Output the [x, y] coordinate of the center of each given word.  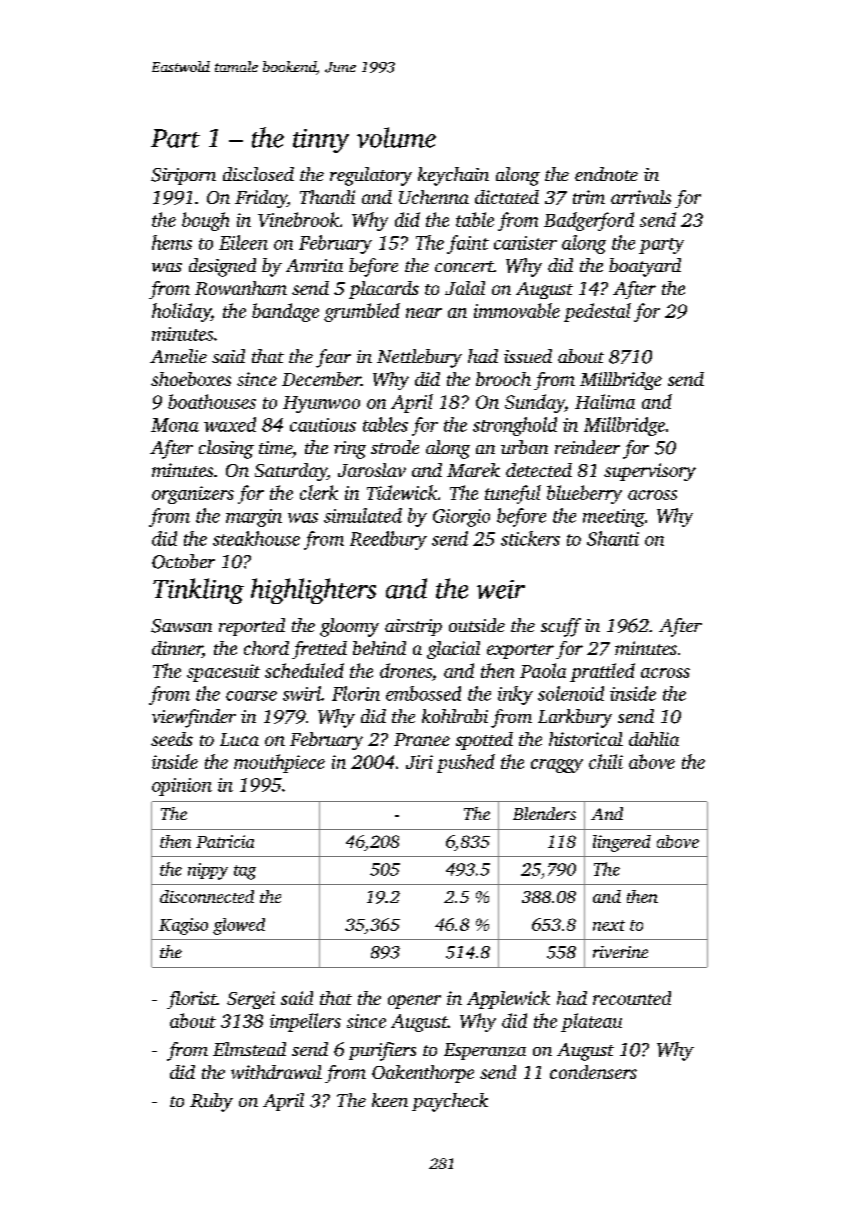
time [275, 447]
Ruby [211, 1102]
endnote [606, 174]
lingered [622, 843]
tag [245, 872]
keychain [453, 176]
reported [252, 627]
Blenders [544, 813]
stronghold [515, 426]
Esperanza [485, 1051]
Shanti [613, 538]
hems [172, 242]
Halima [605, 401]
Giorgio [461, 518]
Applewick [508, 1000]
